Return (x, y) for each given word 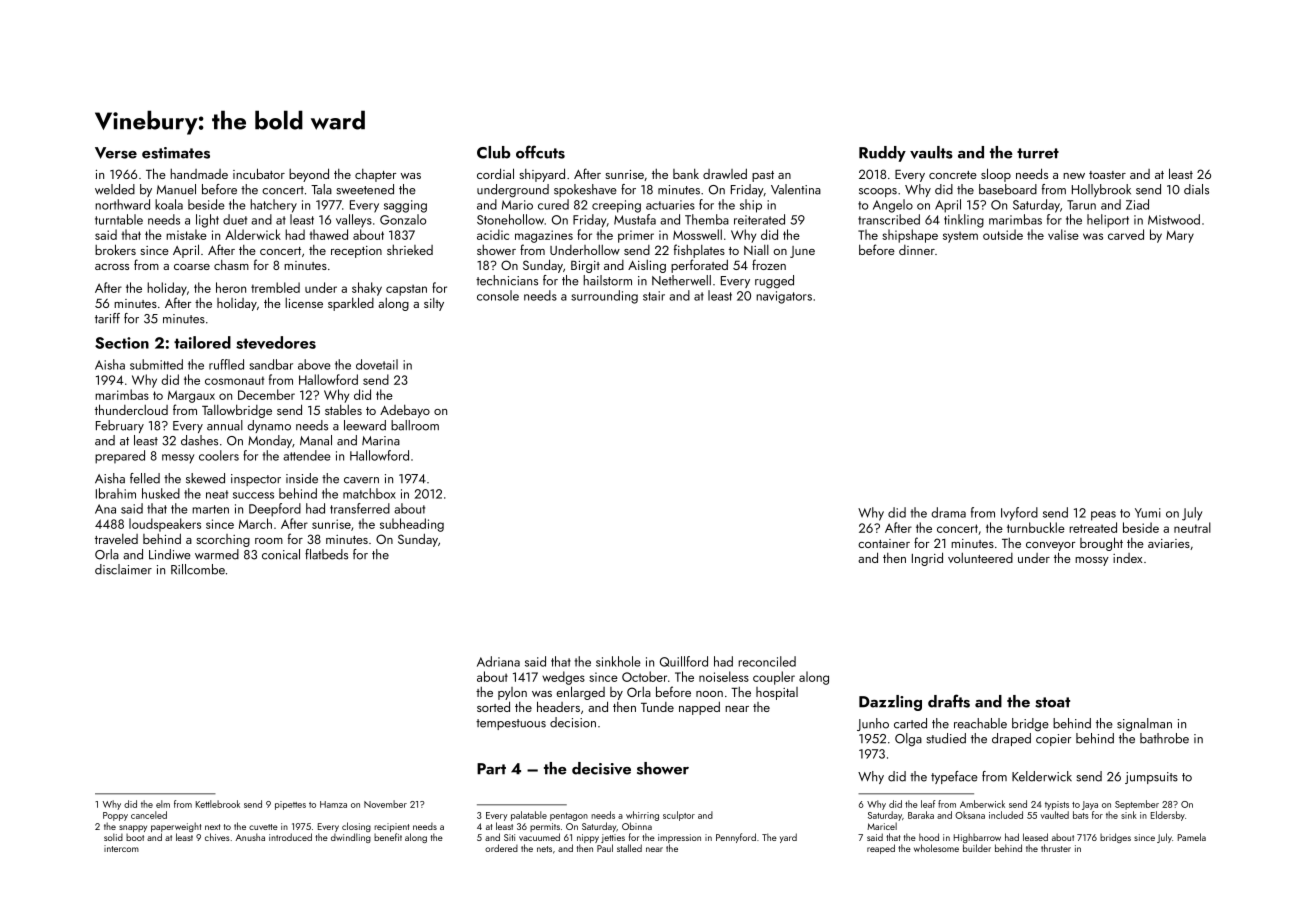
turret (1038, 153)
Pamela (1192, 837)
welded (115, 189)
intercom (121, 848)
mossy (1092, 561)
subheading (412, 525)
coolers (219, 455)
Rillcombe (198, 569)
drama (948, 512)
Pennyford (736, 838)
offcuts (540, 152)
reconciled (767, 661)
